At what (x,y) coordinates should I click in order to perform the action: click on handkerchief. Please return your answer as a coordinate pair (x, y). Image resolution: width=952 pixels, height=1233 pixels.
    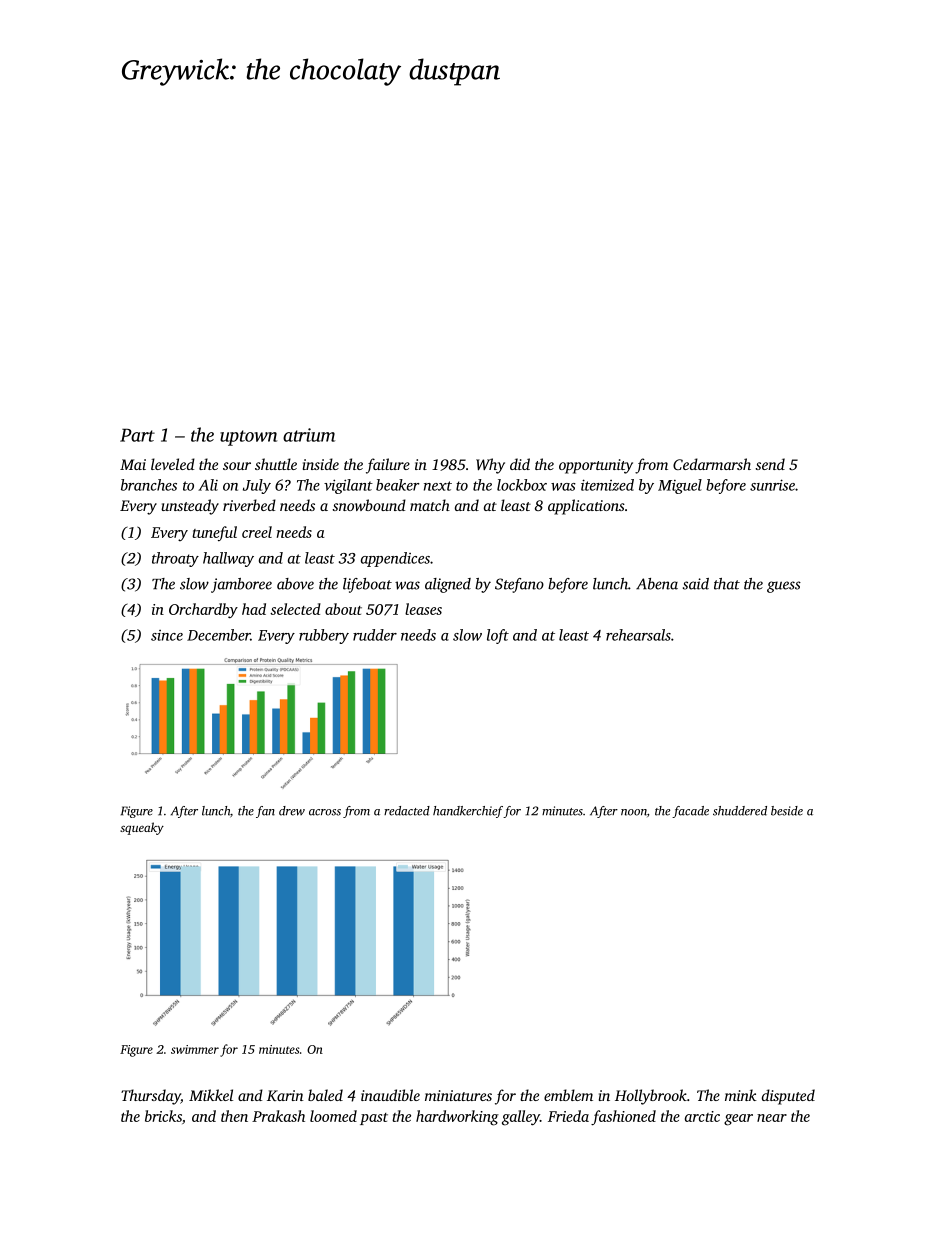
    Looking at the image, I should click on (468, 812).
